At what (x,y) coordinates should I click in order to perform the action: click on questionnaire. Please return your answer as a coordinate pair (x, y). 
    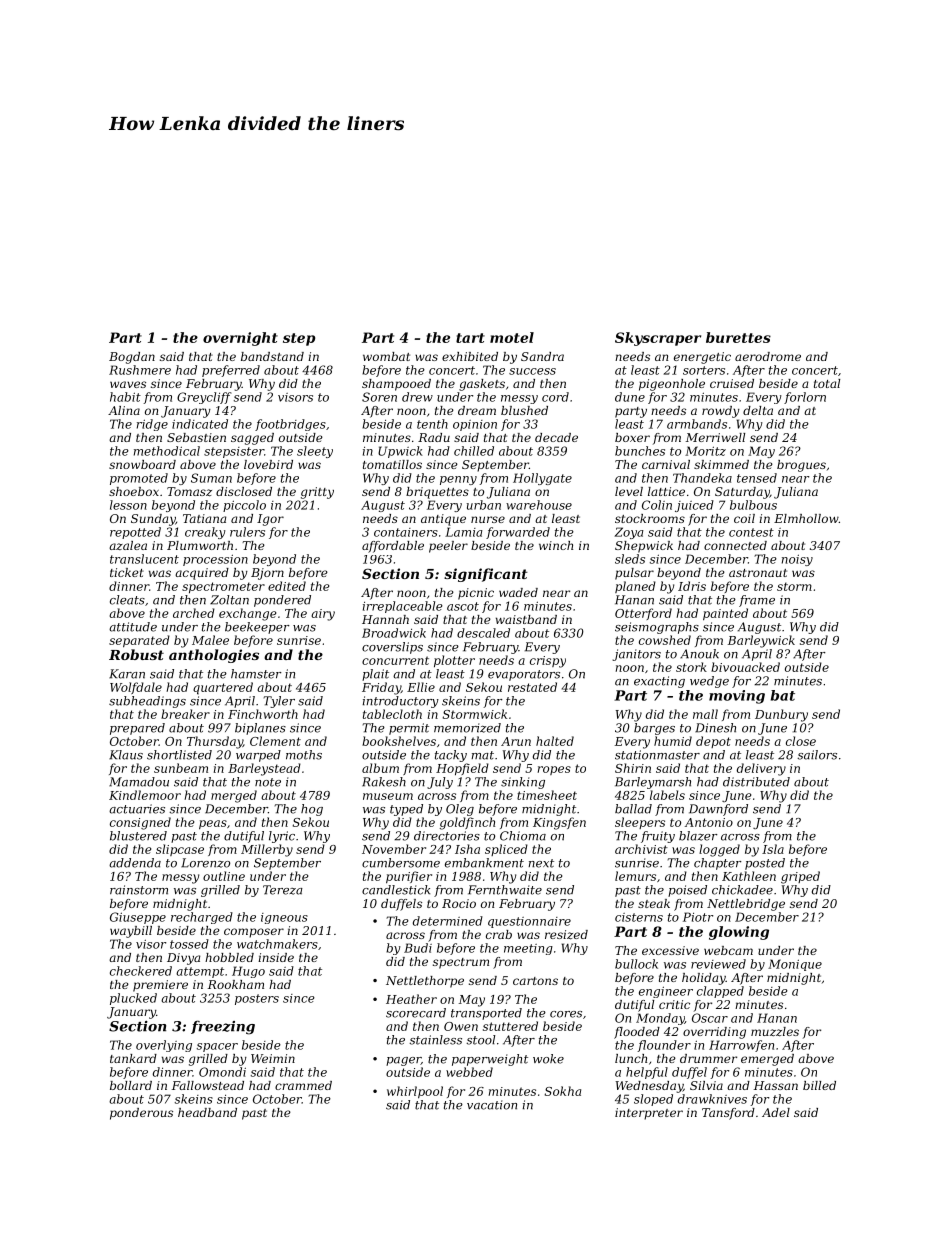
    Looking at the image, I should click on (529, 922).
